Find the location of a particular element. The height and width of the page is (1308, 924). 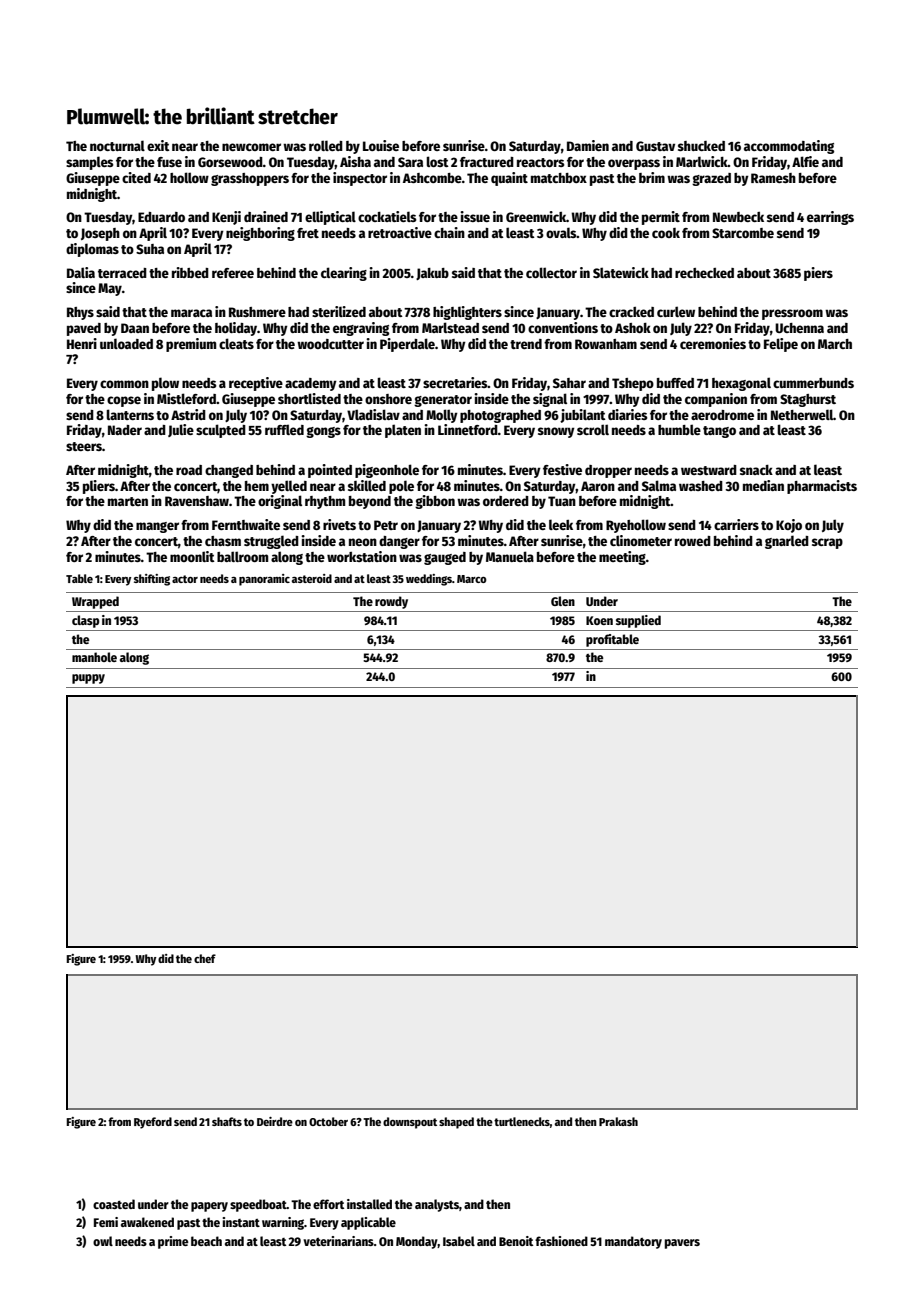

scrap is located at coordinates (827, 543).
